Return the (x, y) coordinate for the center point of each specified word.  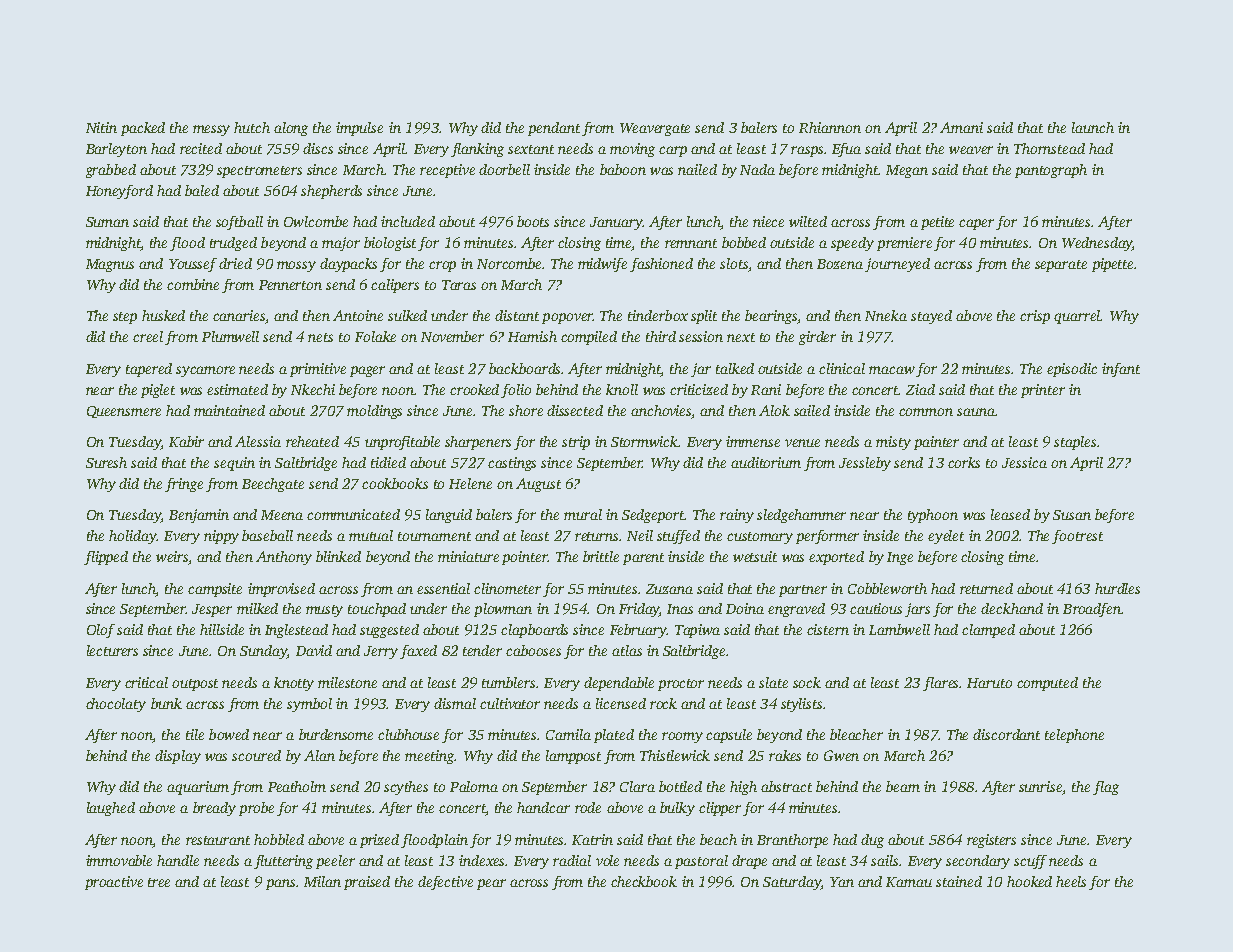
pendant (554, 129)
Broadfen (1092, 610)
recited (201, 148)
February (638, 631)
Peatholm (297, 786)
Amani (961, 127)
